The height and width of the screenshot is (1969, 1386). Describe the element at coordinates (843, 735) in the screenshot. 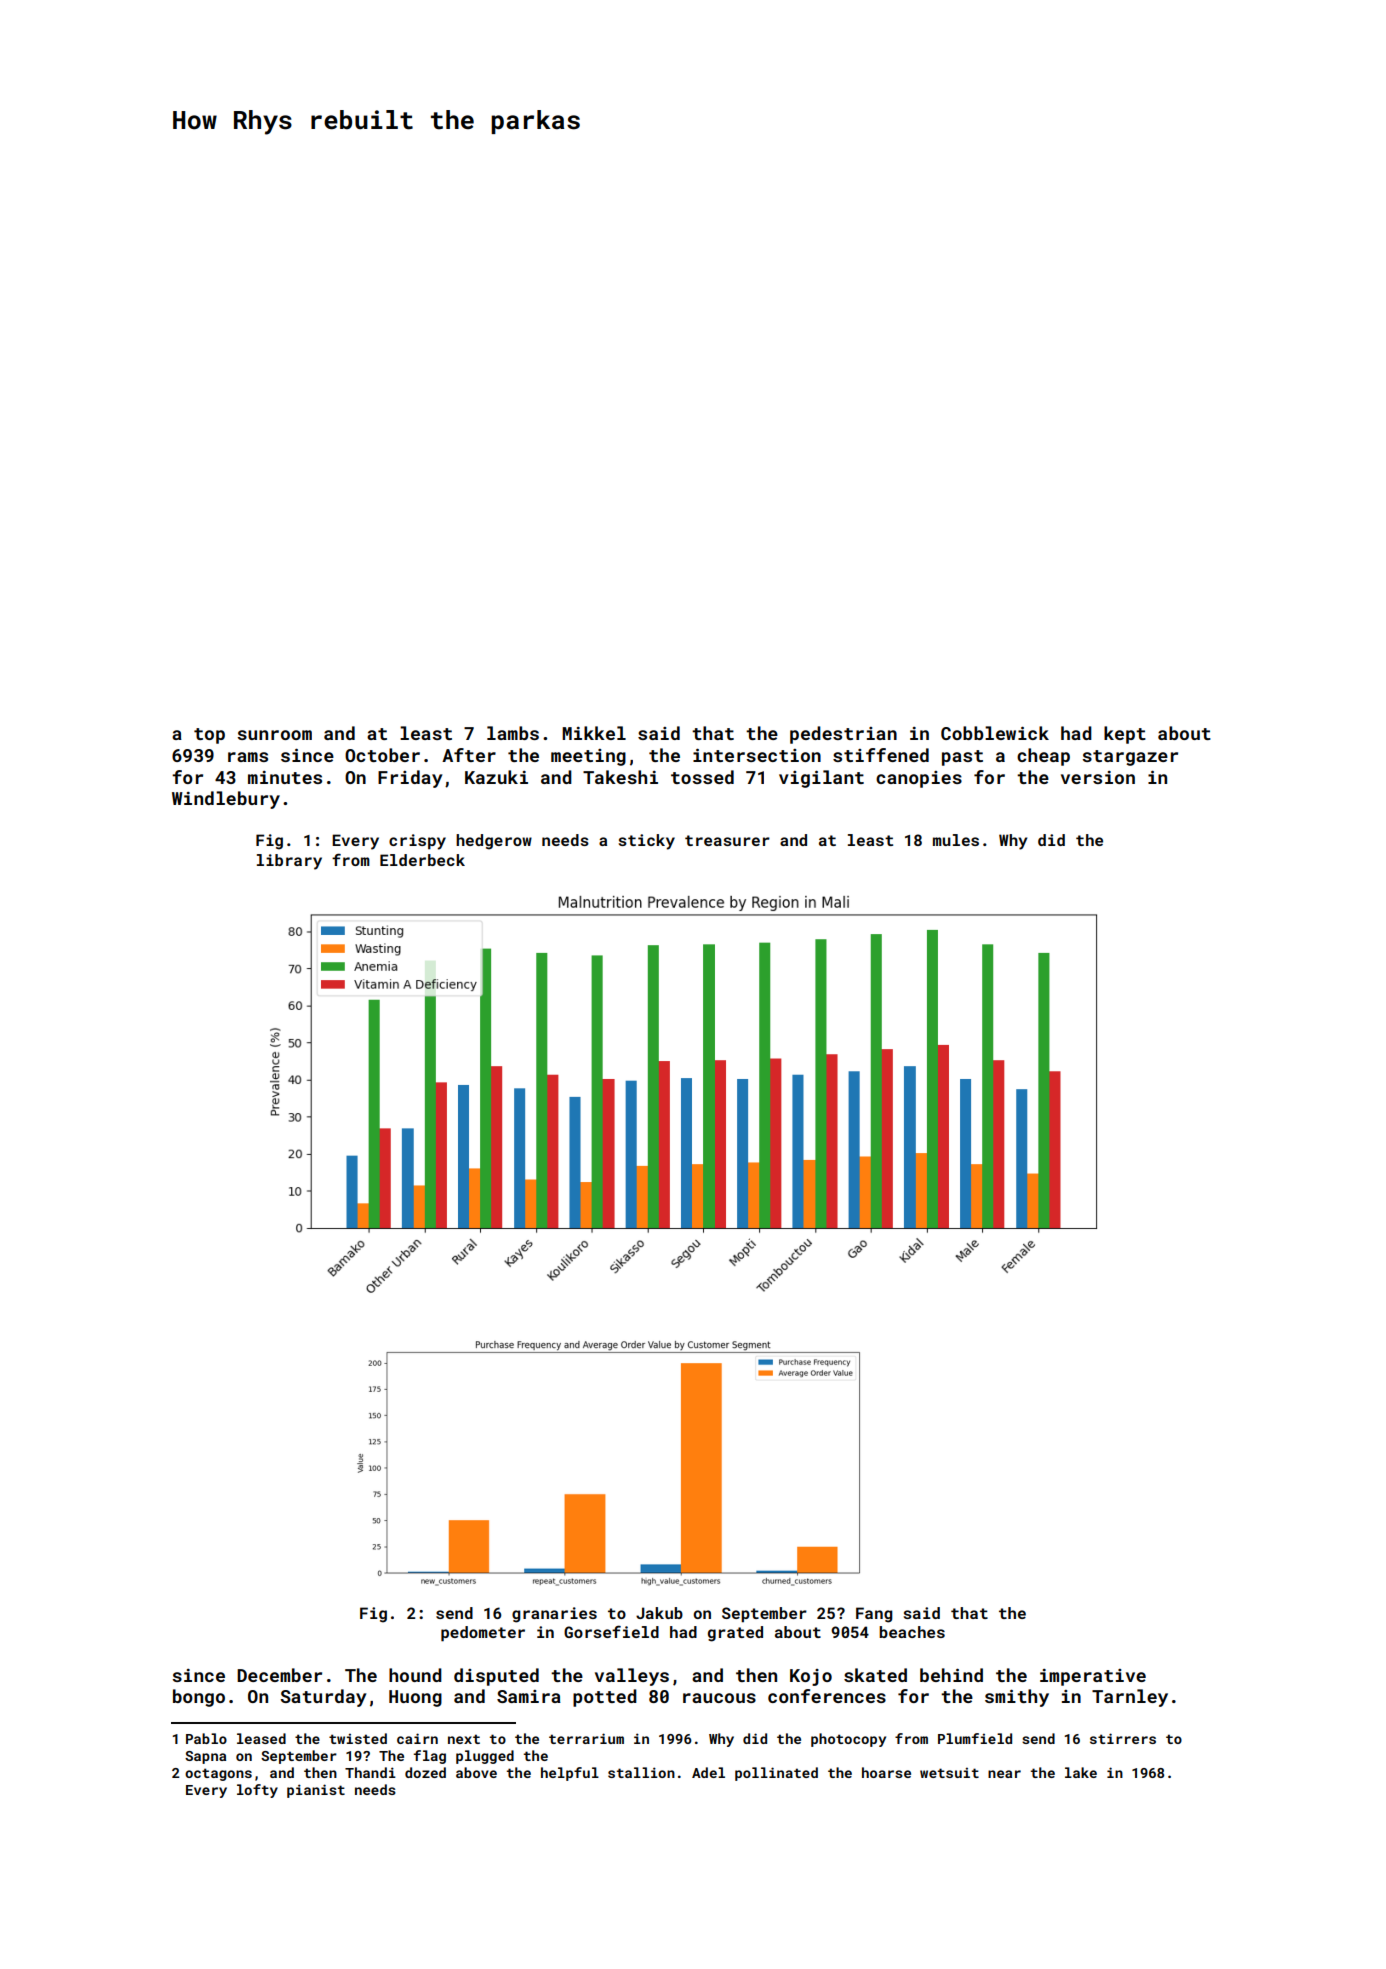

I see `pedestrian` at that location.
